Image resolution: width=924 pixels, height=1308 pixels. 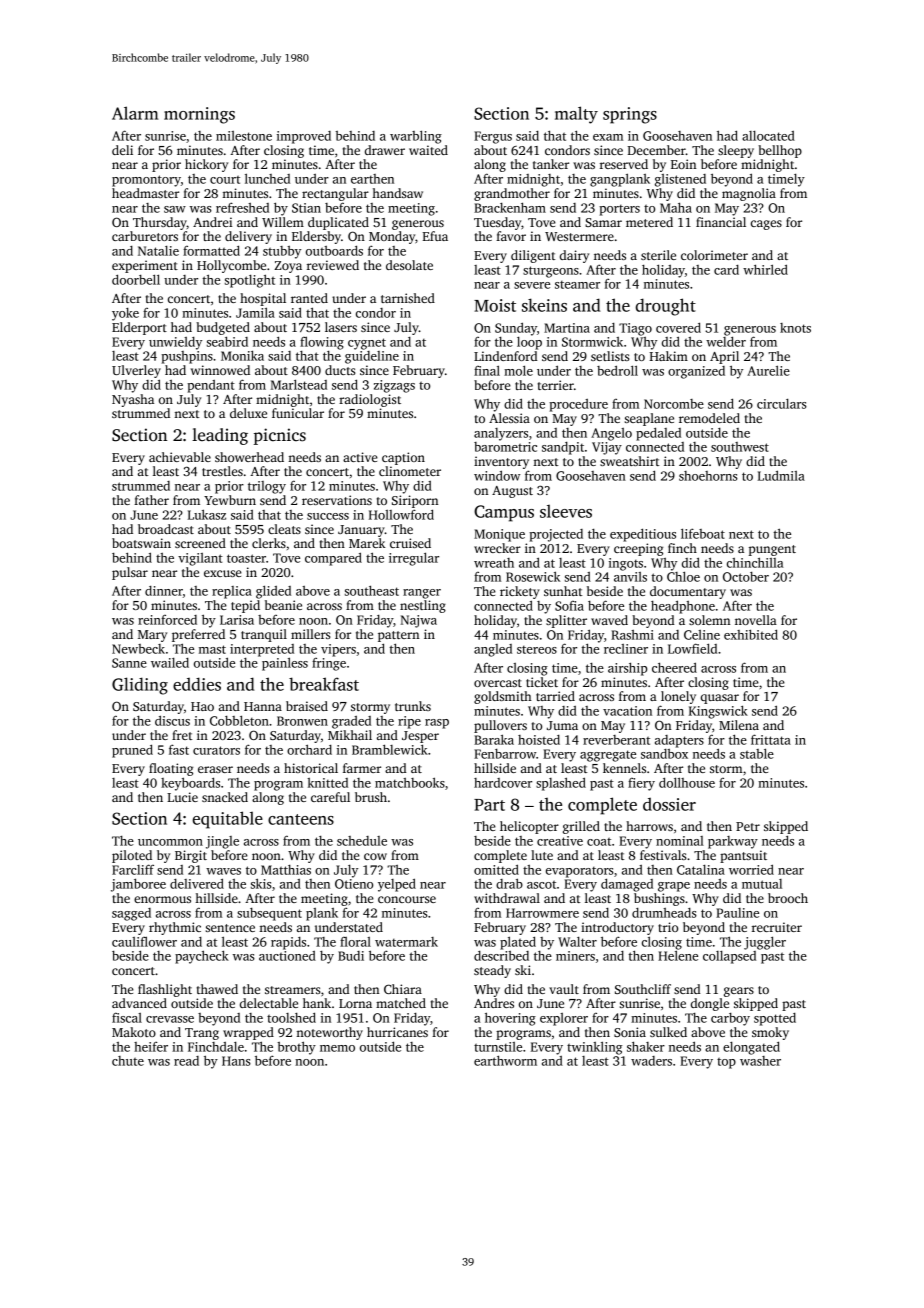 What do you see at coordinates (301, 819) in the document?
I see `canteens` at bounding box center [301, 819].
